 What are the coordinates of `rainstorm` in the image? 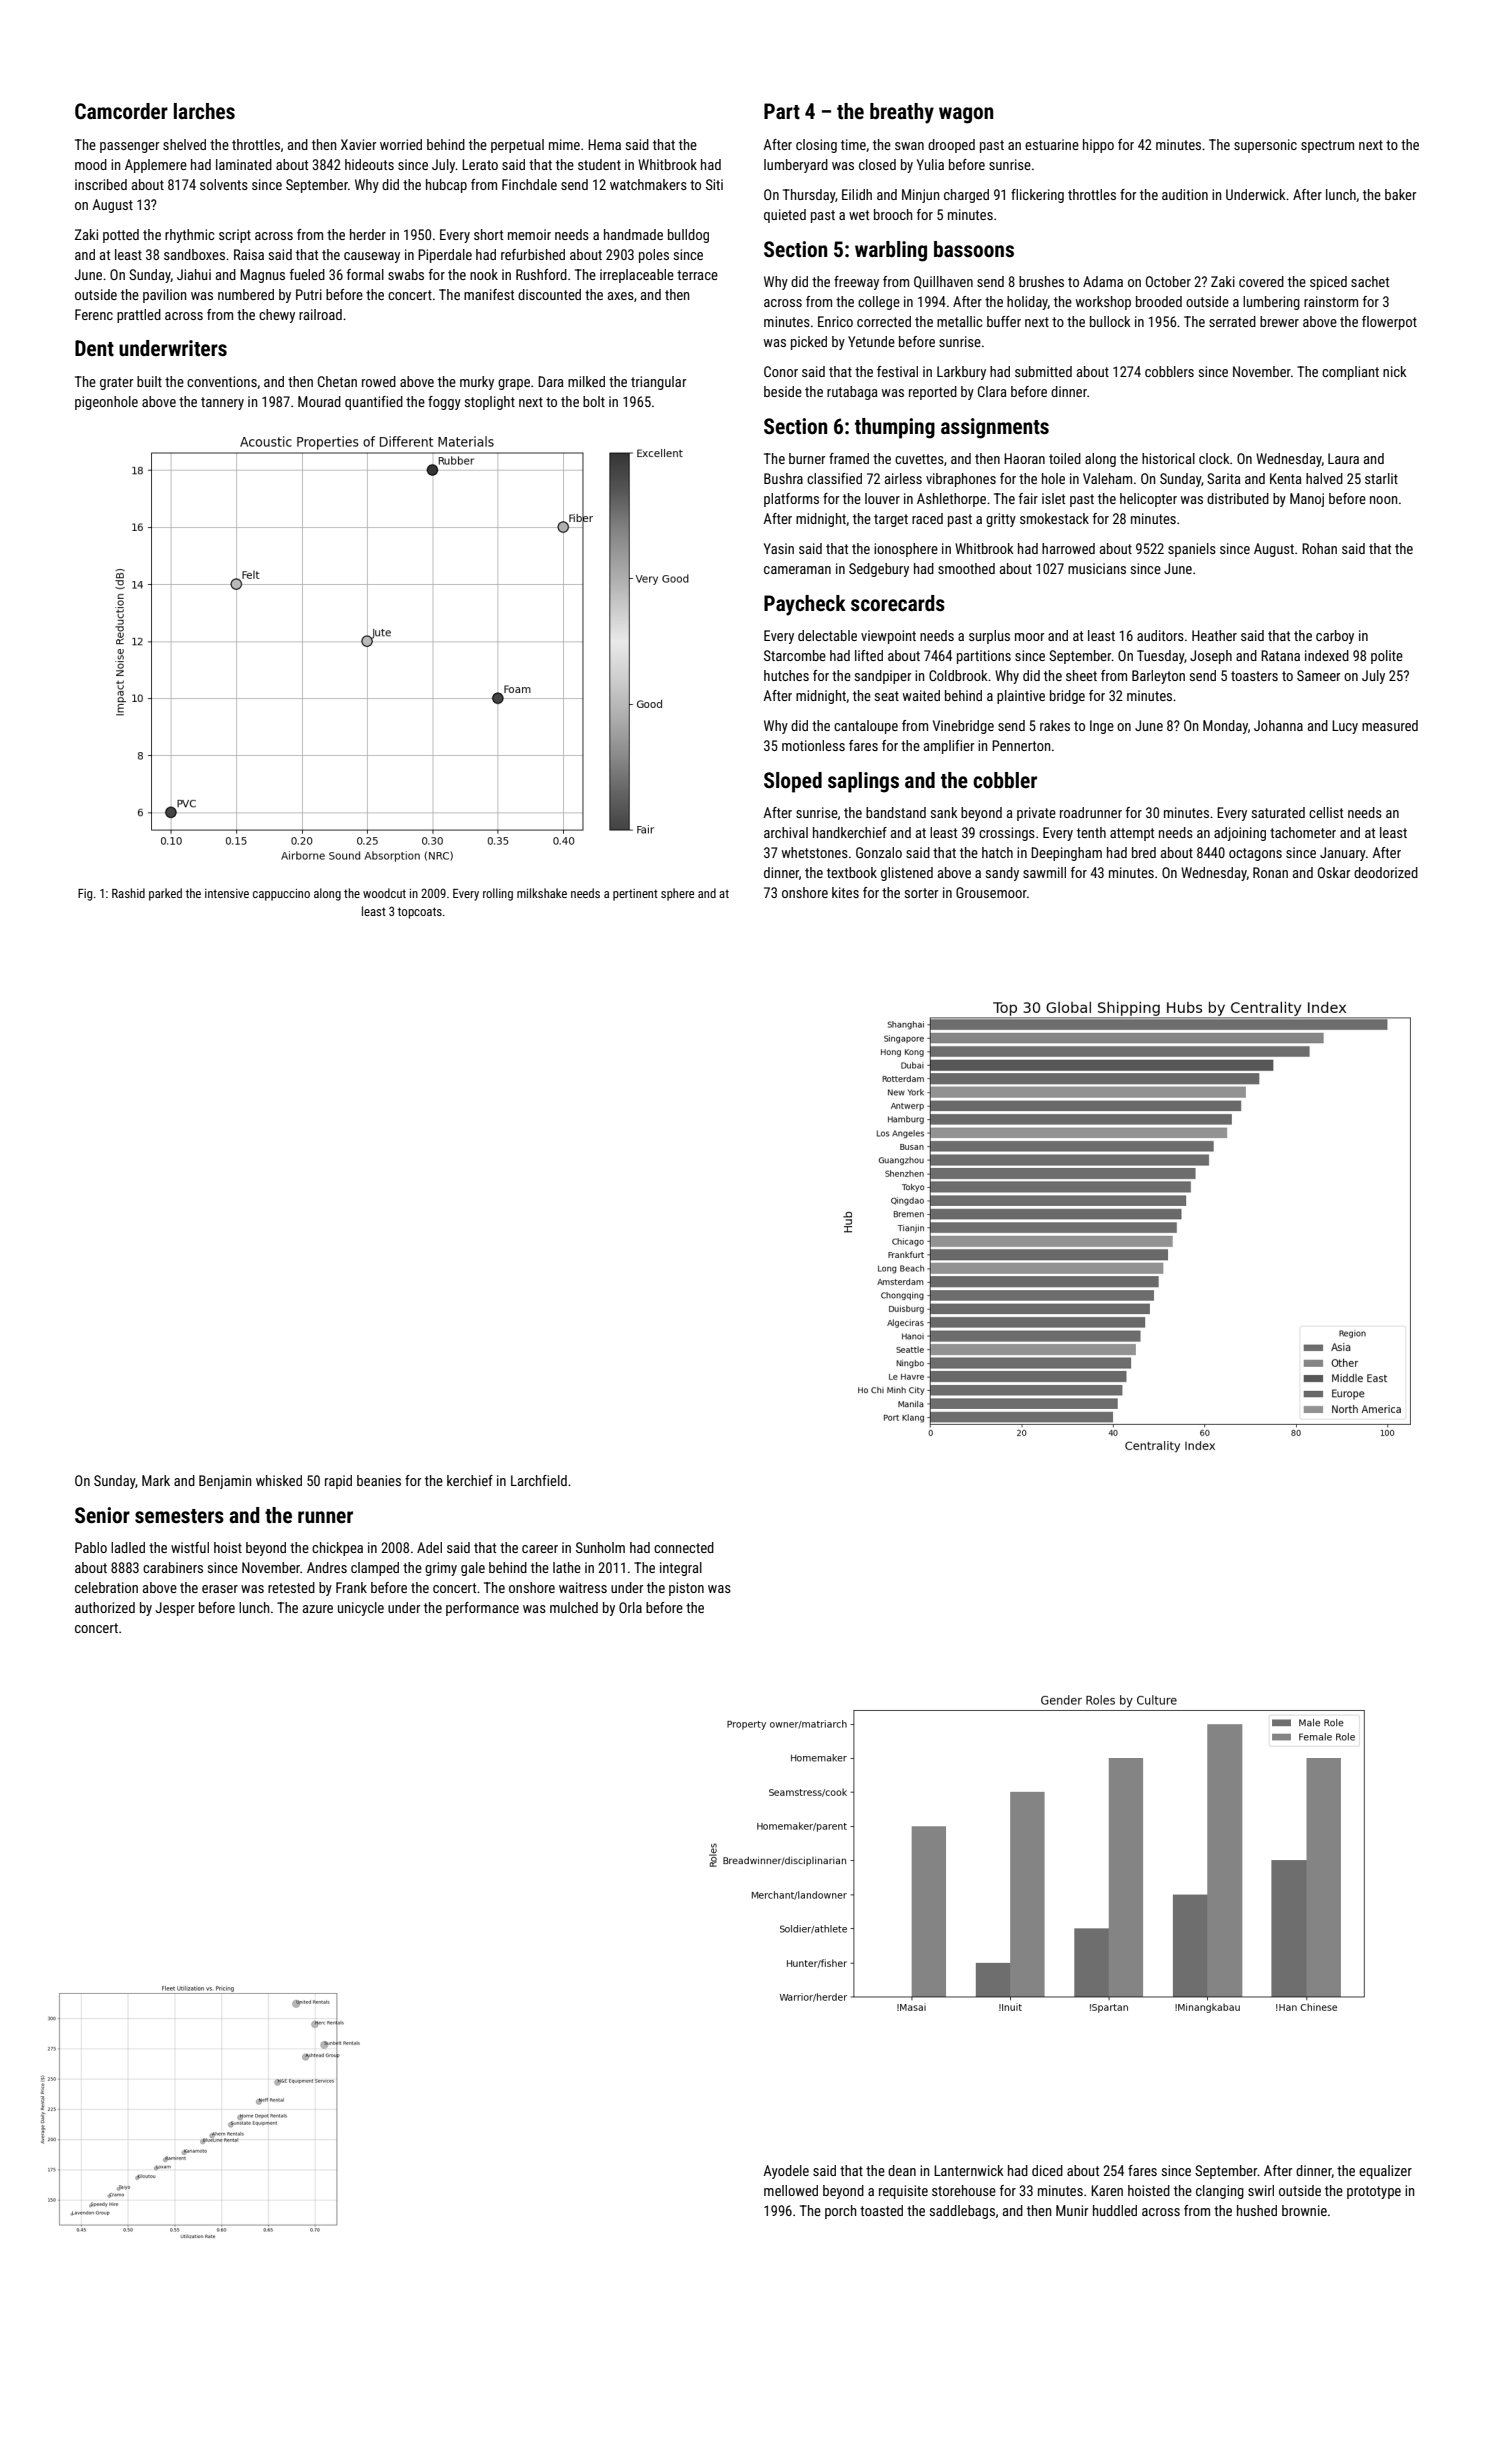 It's located at (1331, 301).
